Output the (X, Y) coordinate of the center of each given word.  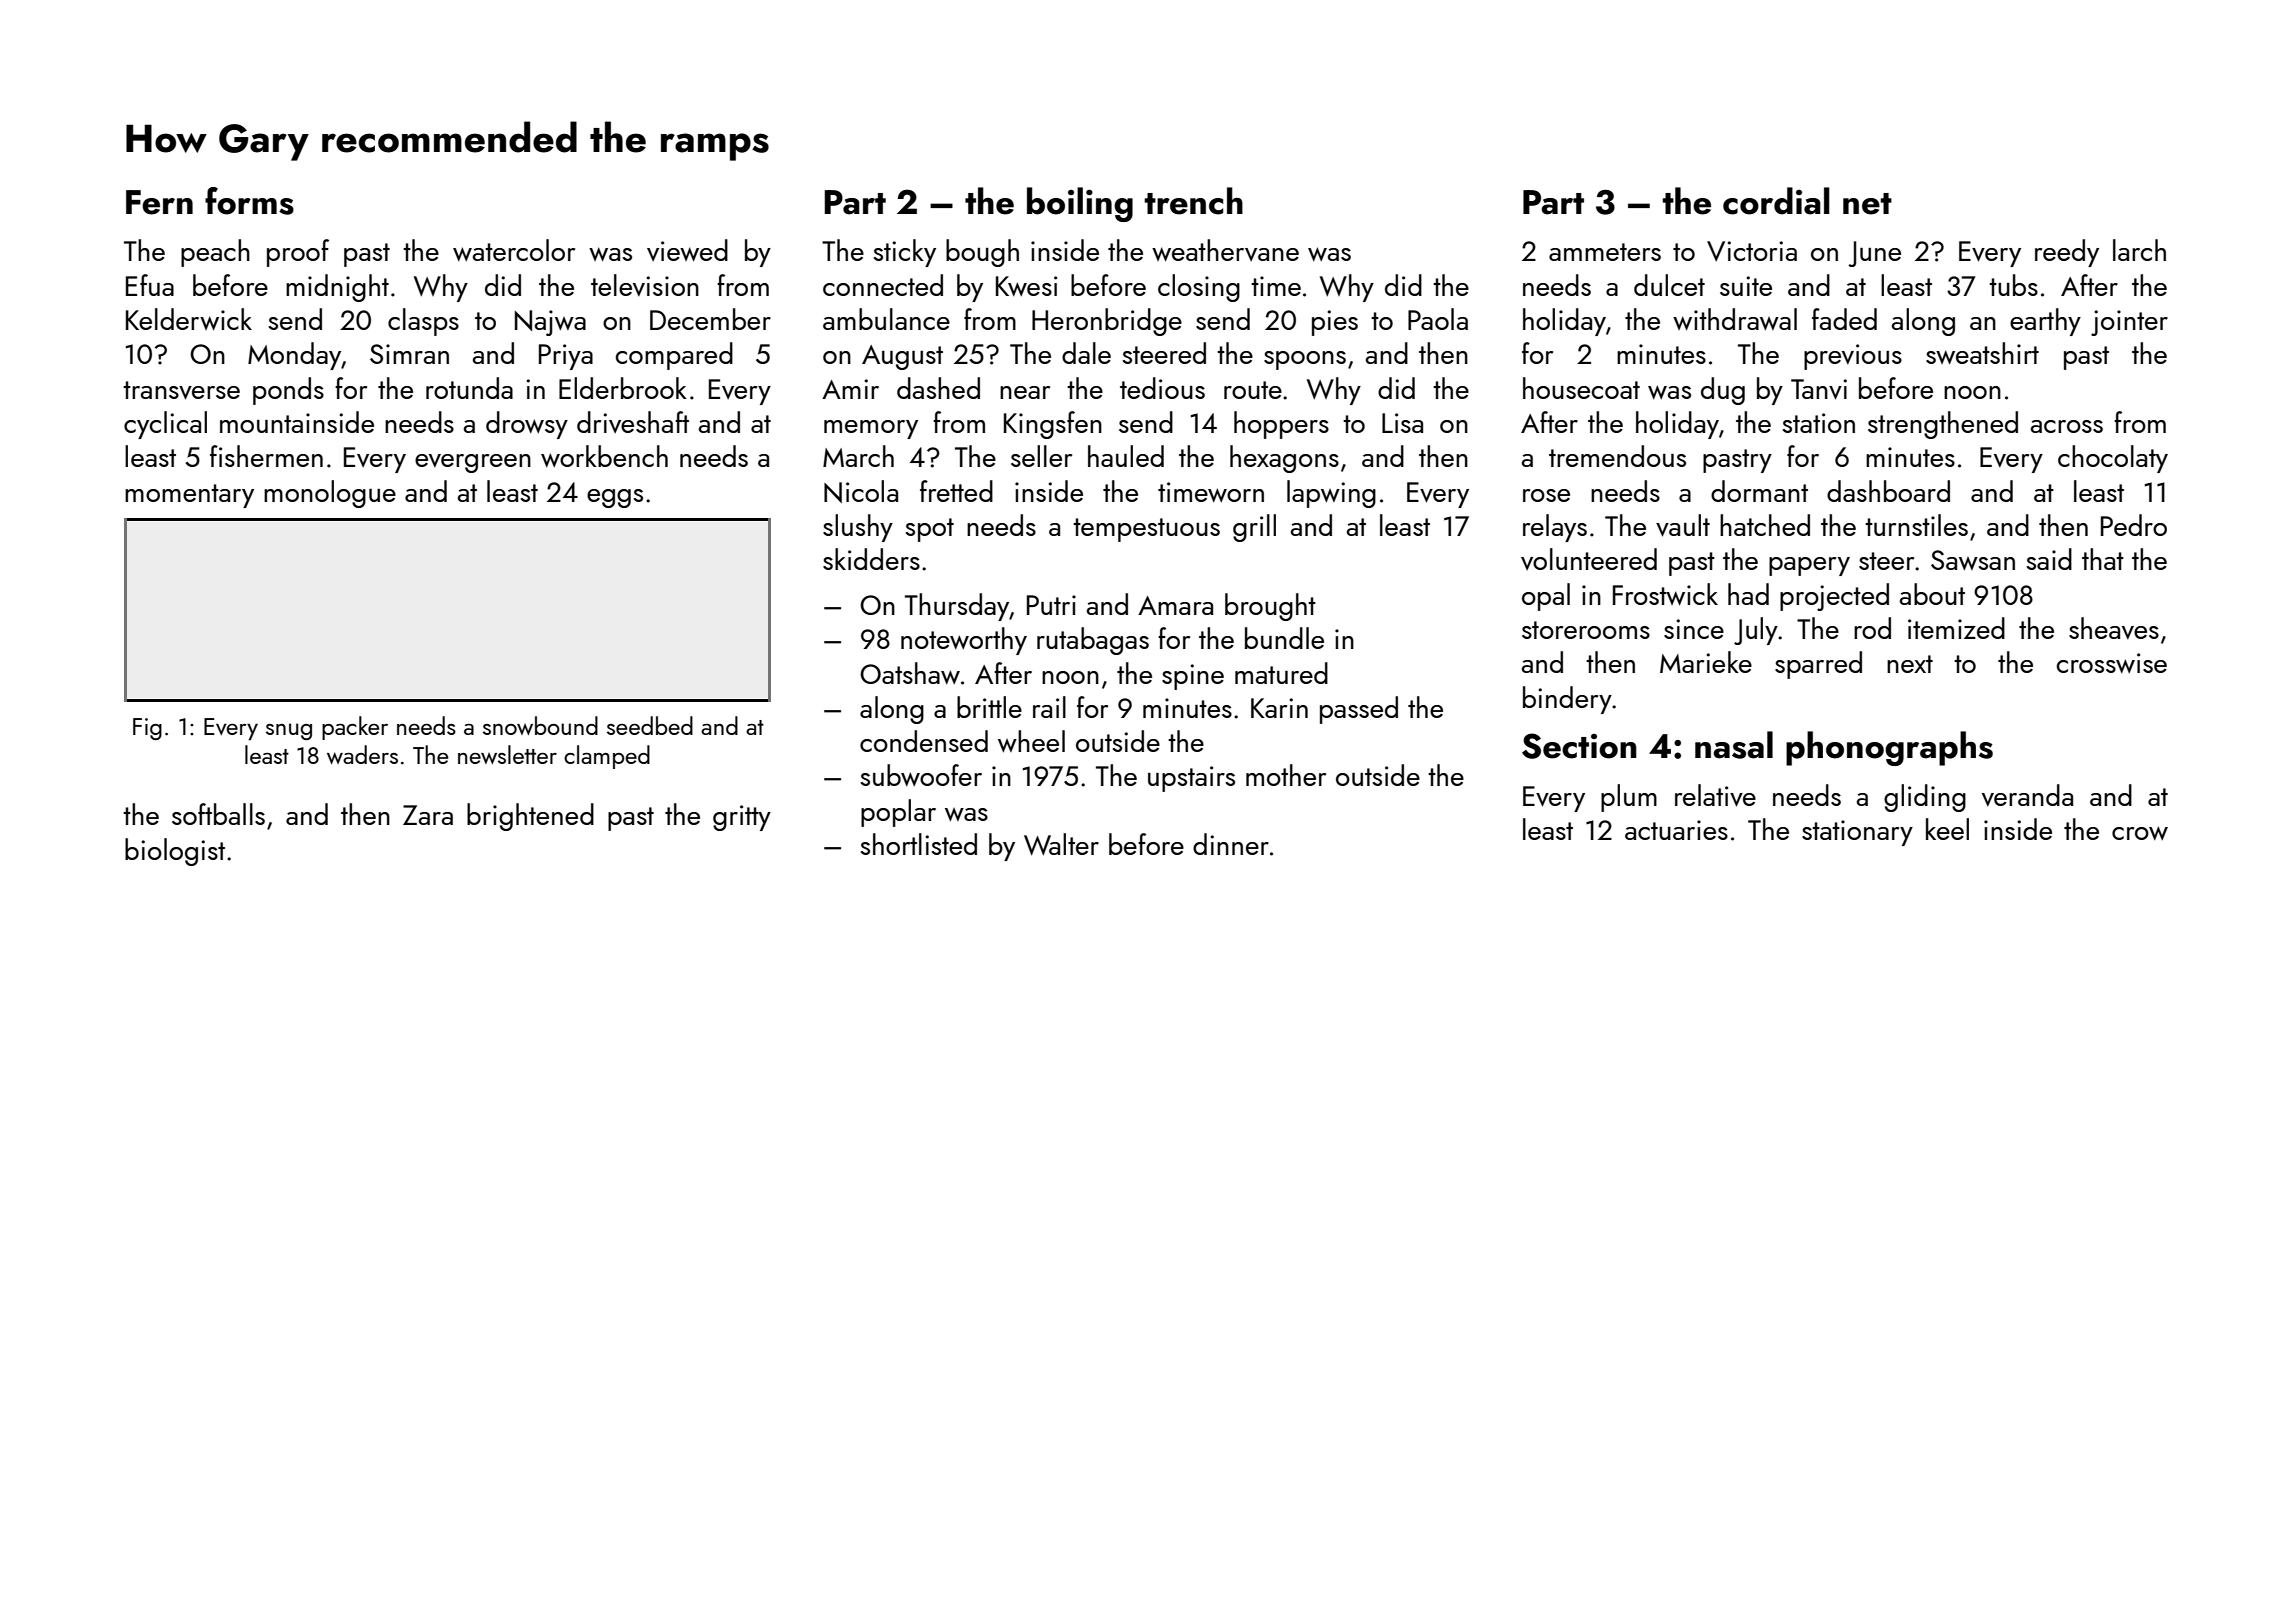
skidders (871, 559)
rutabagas (1093, 641)
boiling (1080, 204)
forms (249, 201)
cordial (1776, 201)
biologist (175, 852)
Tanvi (1819, 389)
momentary (189, 496)
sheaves (2114, 628)
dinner (1231, 844)
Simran (409, 354)
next (1910, 664)
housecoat (1581, 388)
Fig (147, 729)
